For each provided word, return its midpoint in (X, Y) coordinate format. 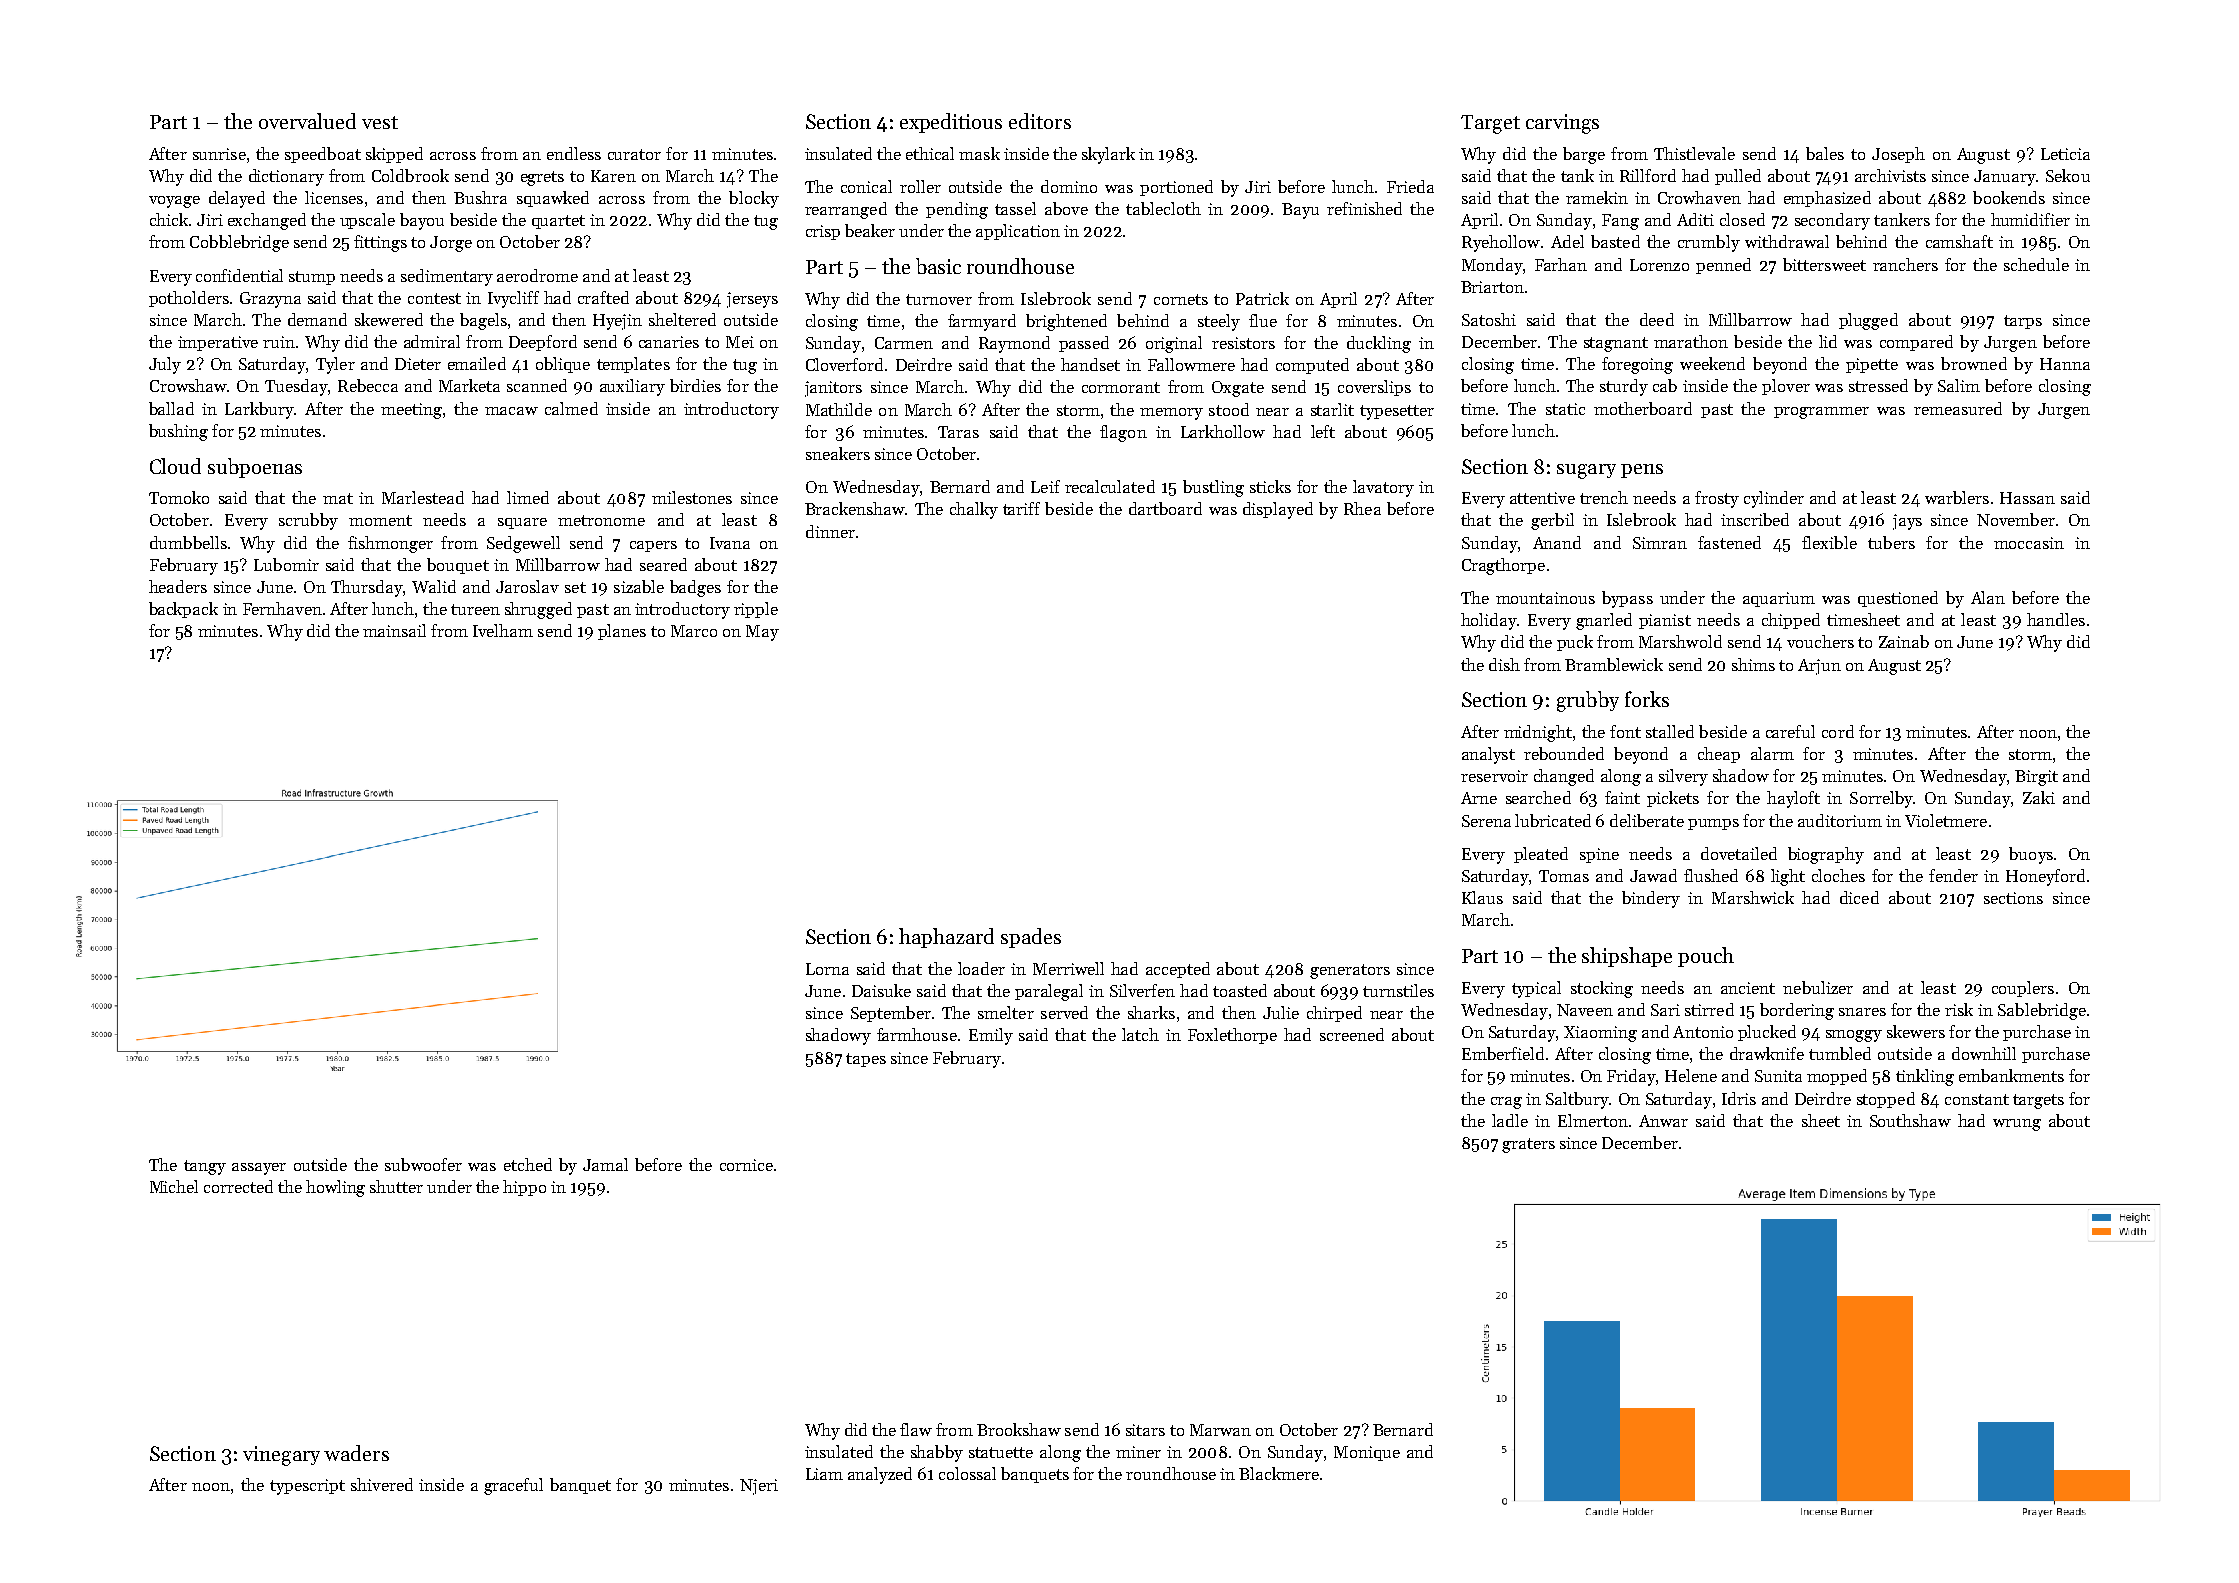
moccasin (2029, 543)
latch (1140, 1034)
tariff (1021, 508)
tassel (1015, 208)
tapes (866, 1060)
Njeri (759, 1487)
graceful (513, 1486)
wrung (2017, 1125)
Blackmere (1279, 1473)
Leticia (2065, 154)
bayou (422, 221)
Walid (434, 586)
